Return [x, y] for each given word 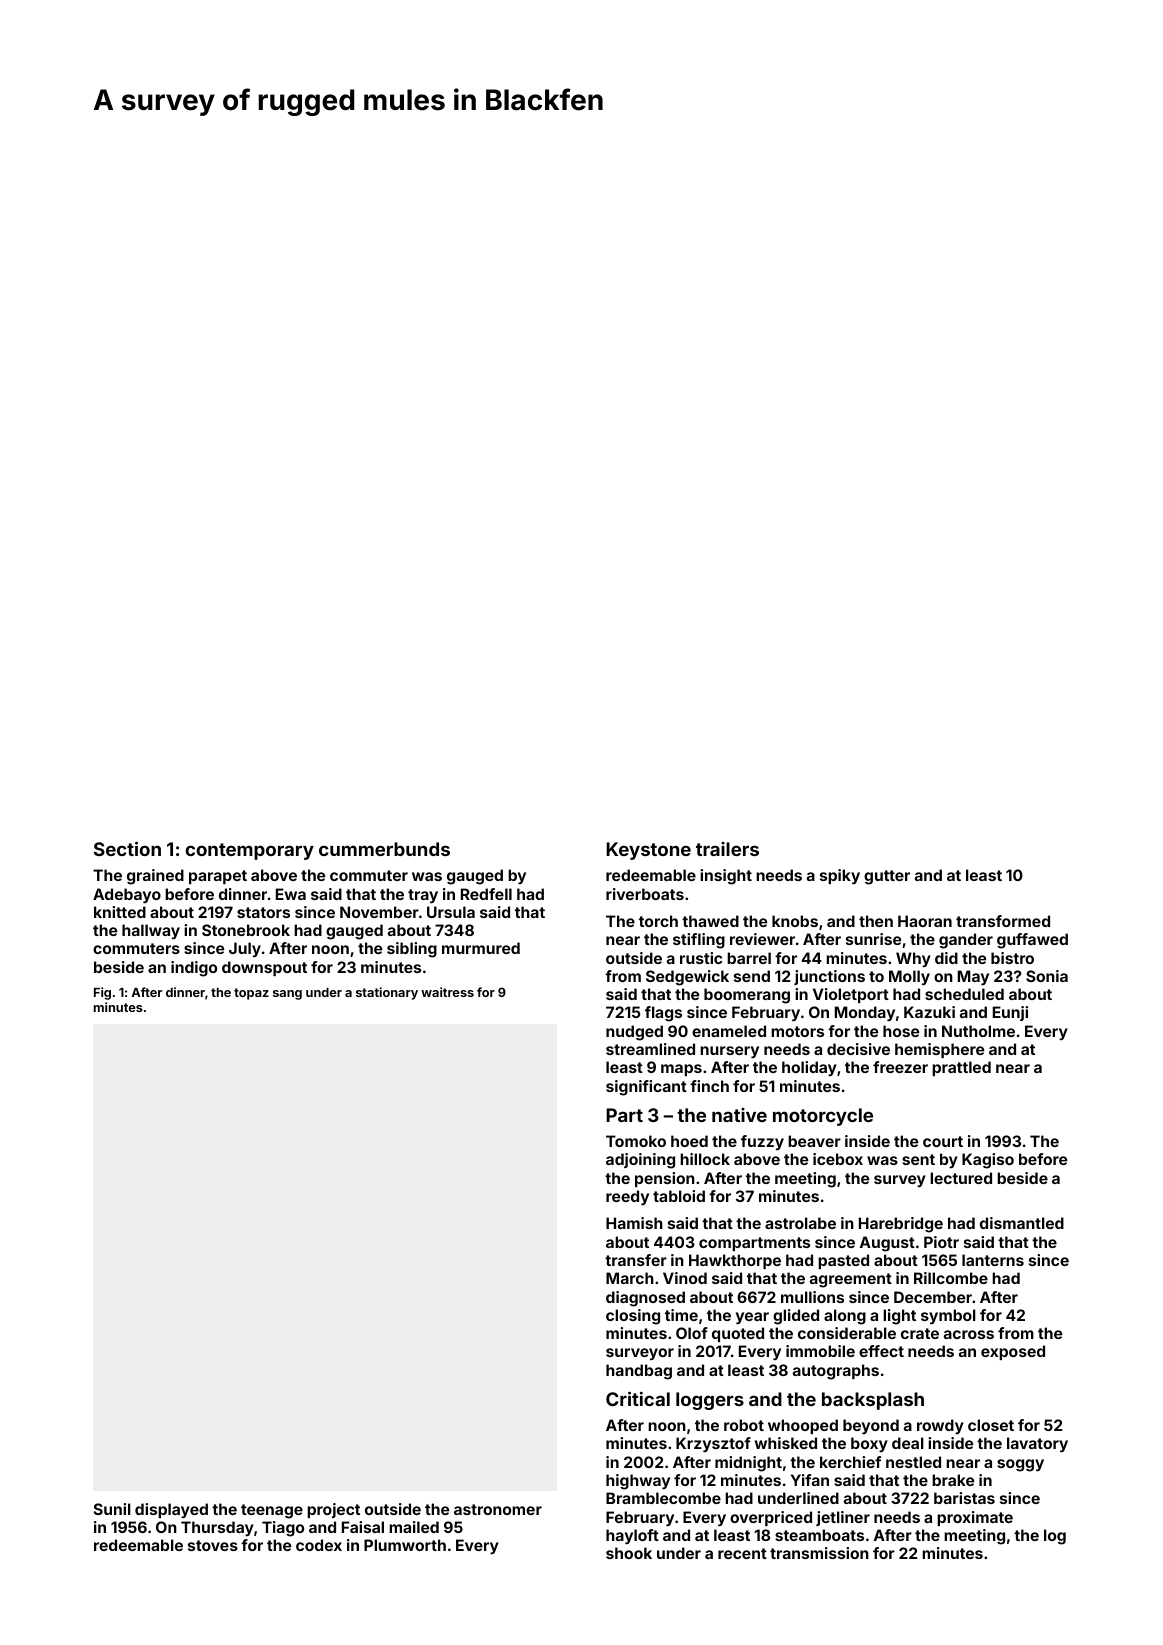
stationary [387, 993]
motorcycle [823, 1117]
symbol [948, 1316]
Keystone [648, 851]
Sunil [112, 1509]
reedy [627, 1197]
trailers [727, 849]
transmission [819, 1553]
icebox [838, 1159]
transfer [636, 1260]
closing [633, 1317]
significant [646, 1088]
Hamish [634, 1223]
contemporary [250, 851]
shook [629, 1553]
